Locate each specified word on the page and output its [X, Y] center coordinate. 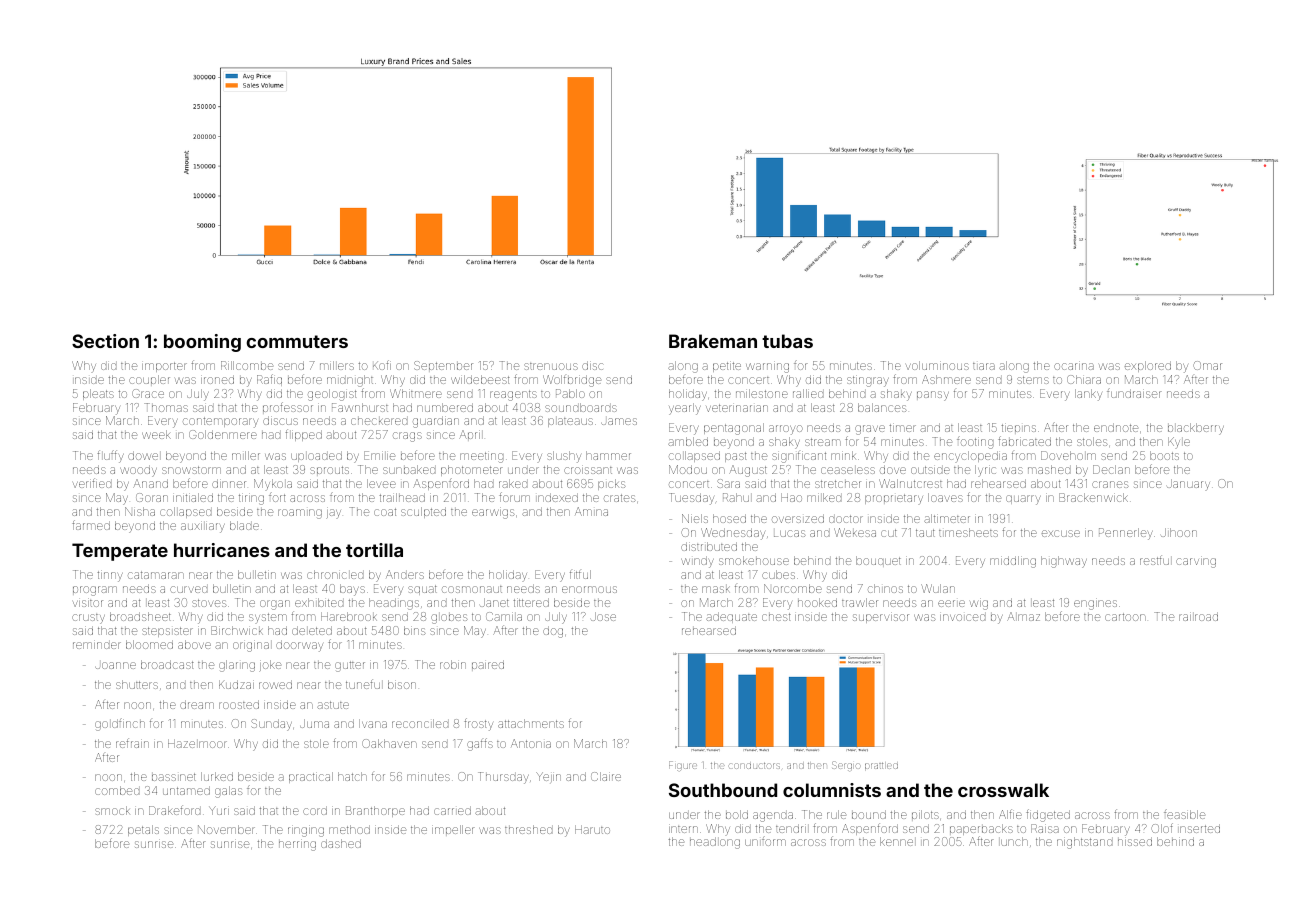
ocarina [1074, 365]
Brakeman [713, 341]
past [736, 457]
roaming [300, 514]
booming [202, 343]
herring [297, 845]
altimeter [947, 518]
